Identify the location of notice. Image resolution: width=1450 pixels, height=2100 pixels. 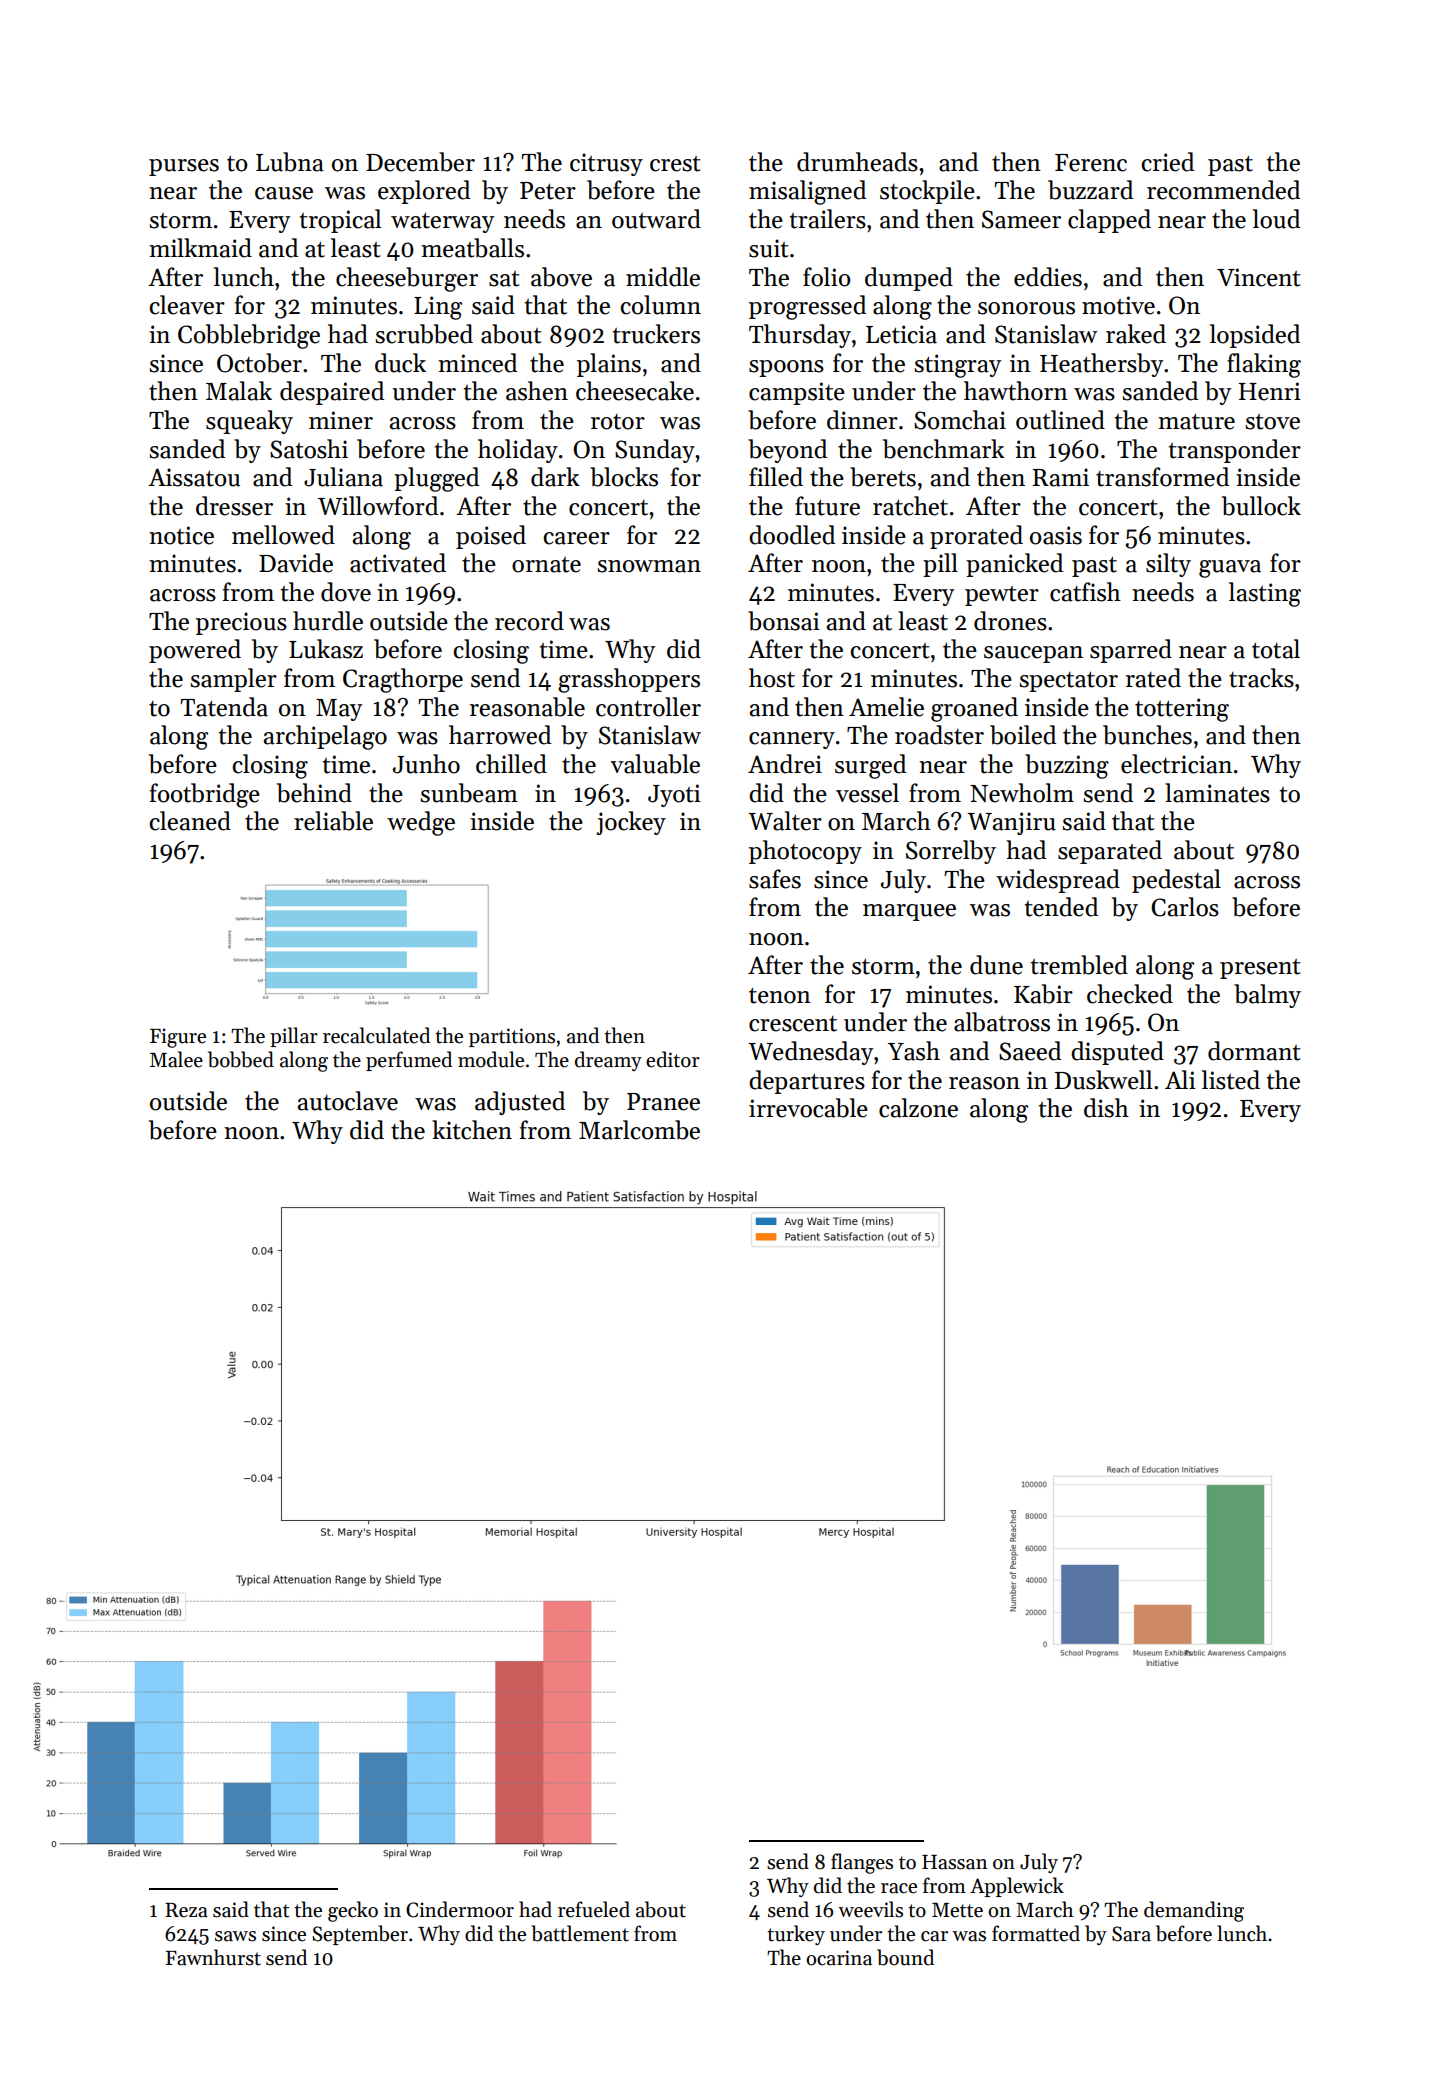
(181, 535).
